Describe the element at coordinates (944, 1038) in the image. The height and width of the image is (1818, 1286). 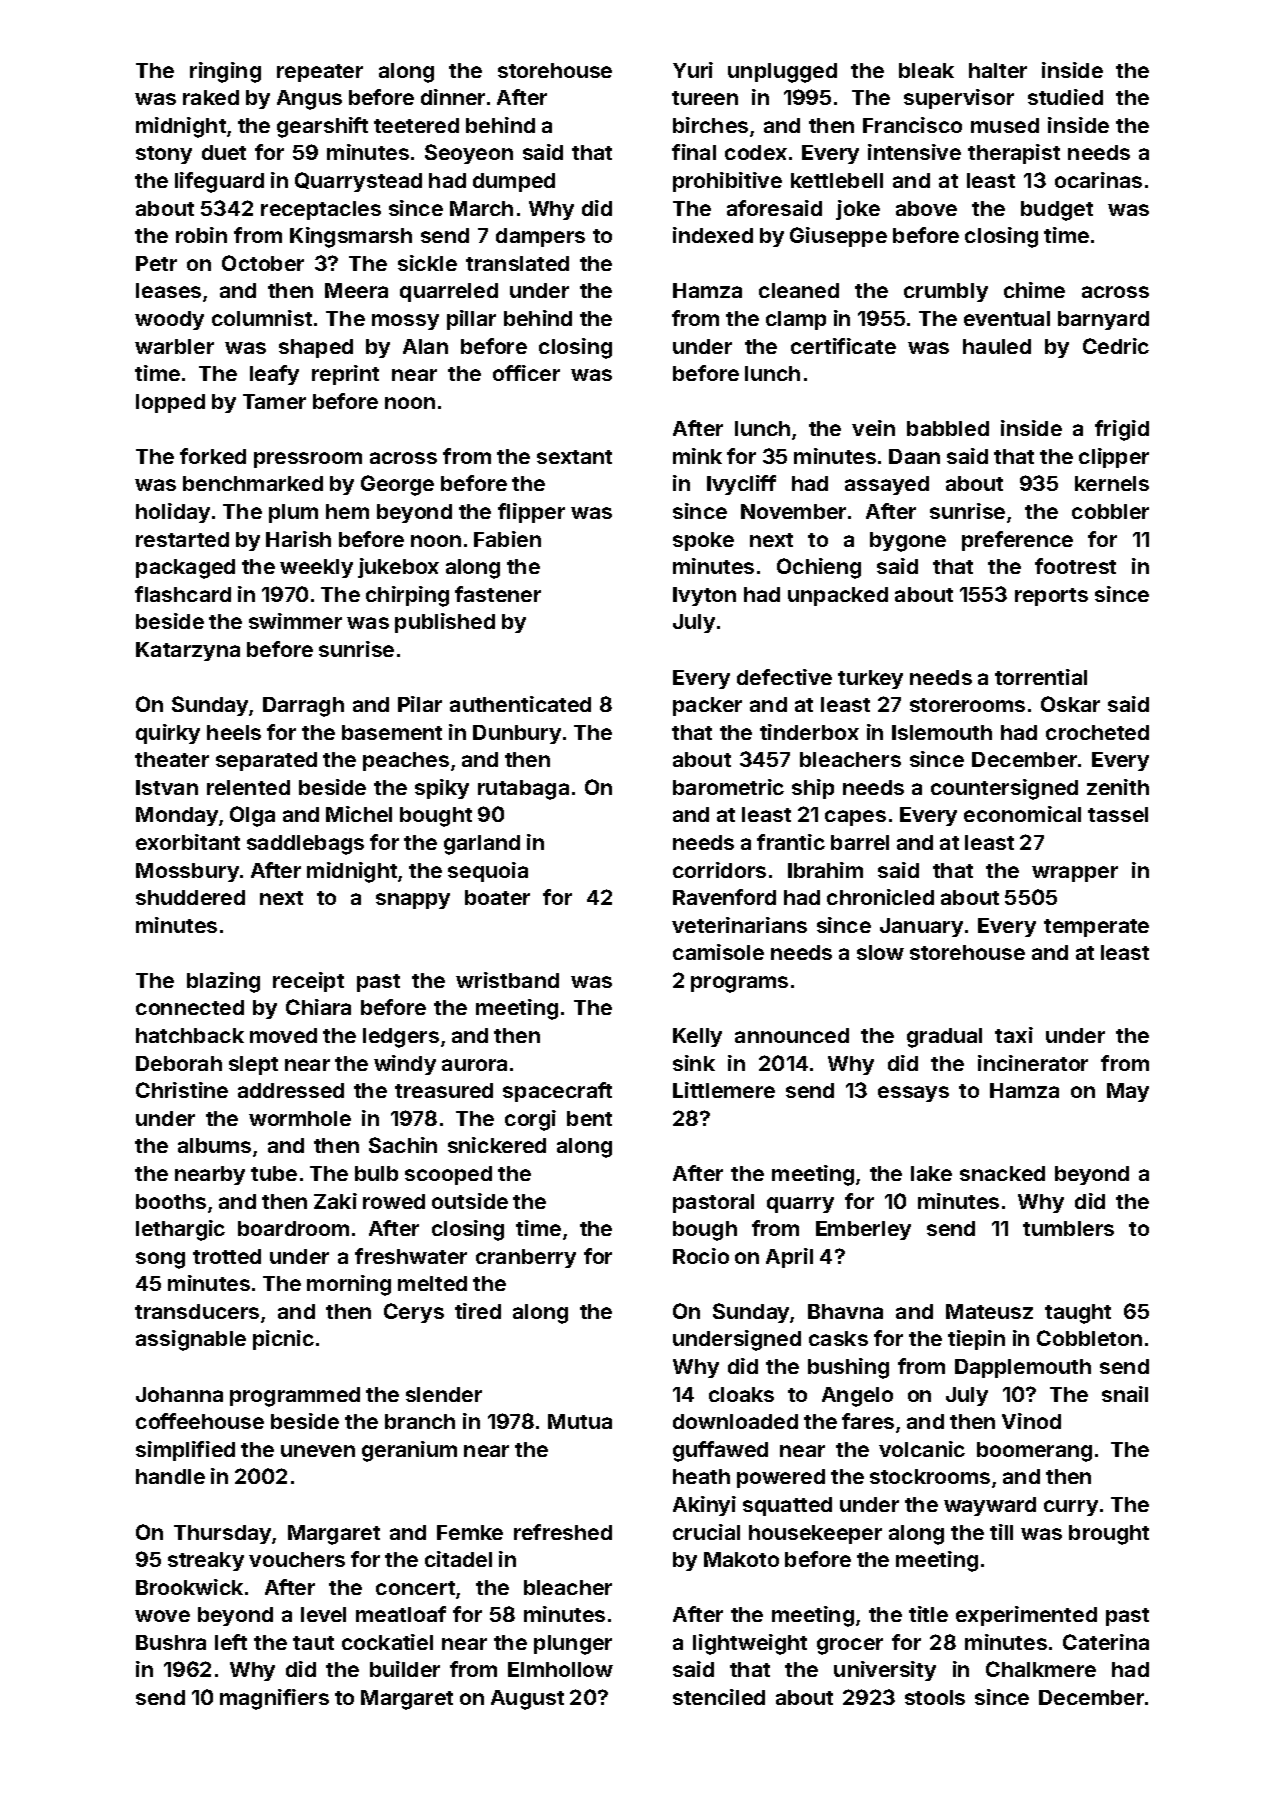
I see `gradual` at that location.
